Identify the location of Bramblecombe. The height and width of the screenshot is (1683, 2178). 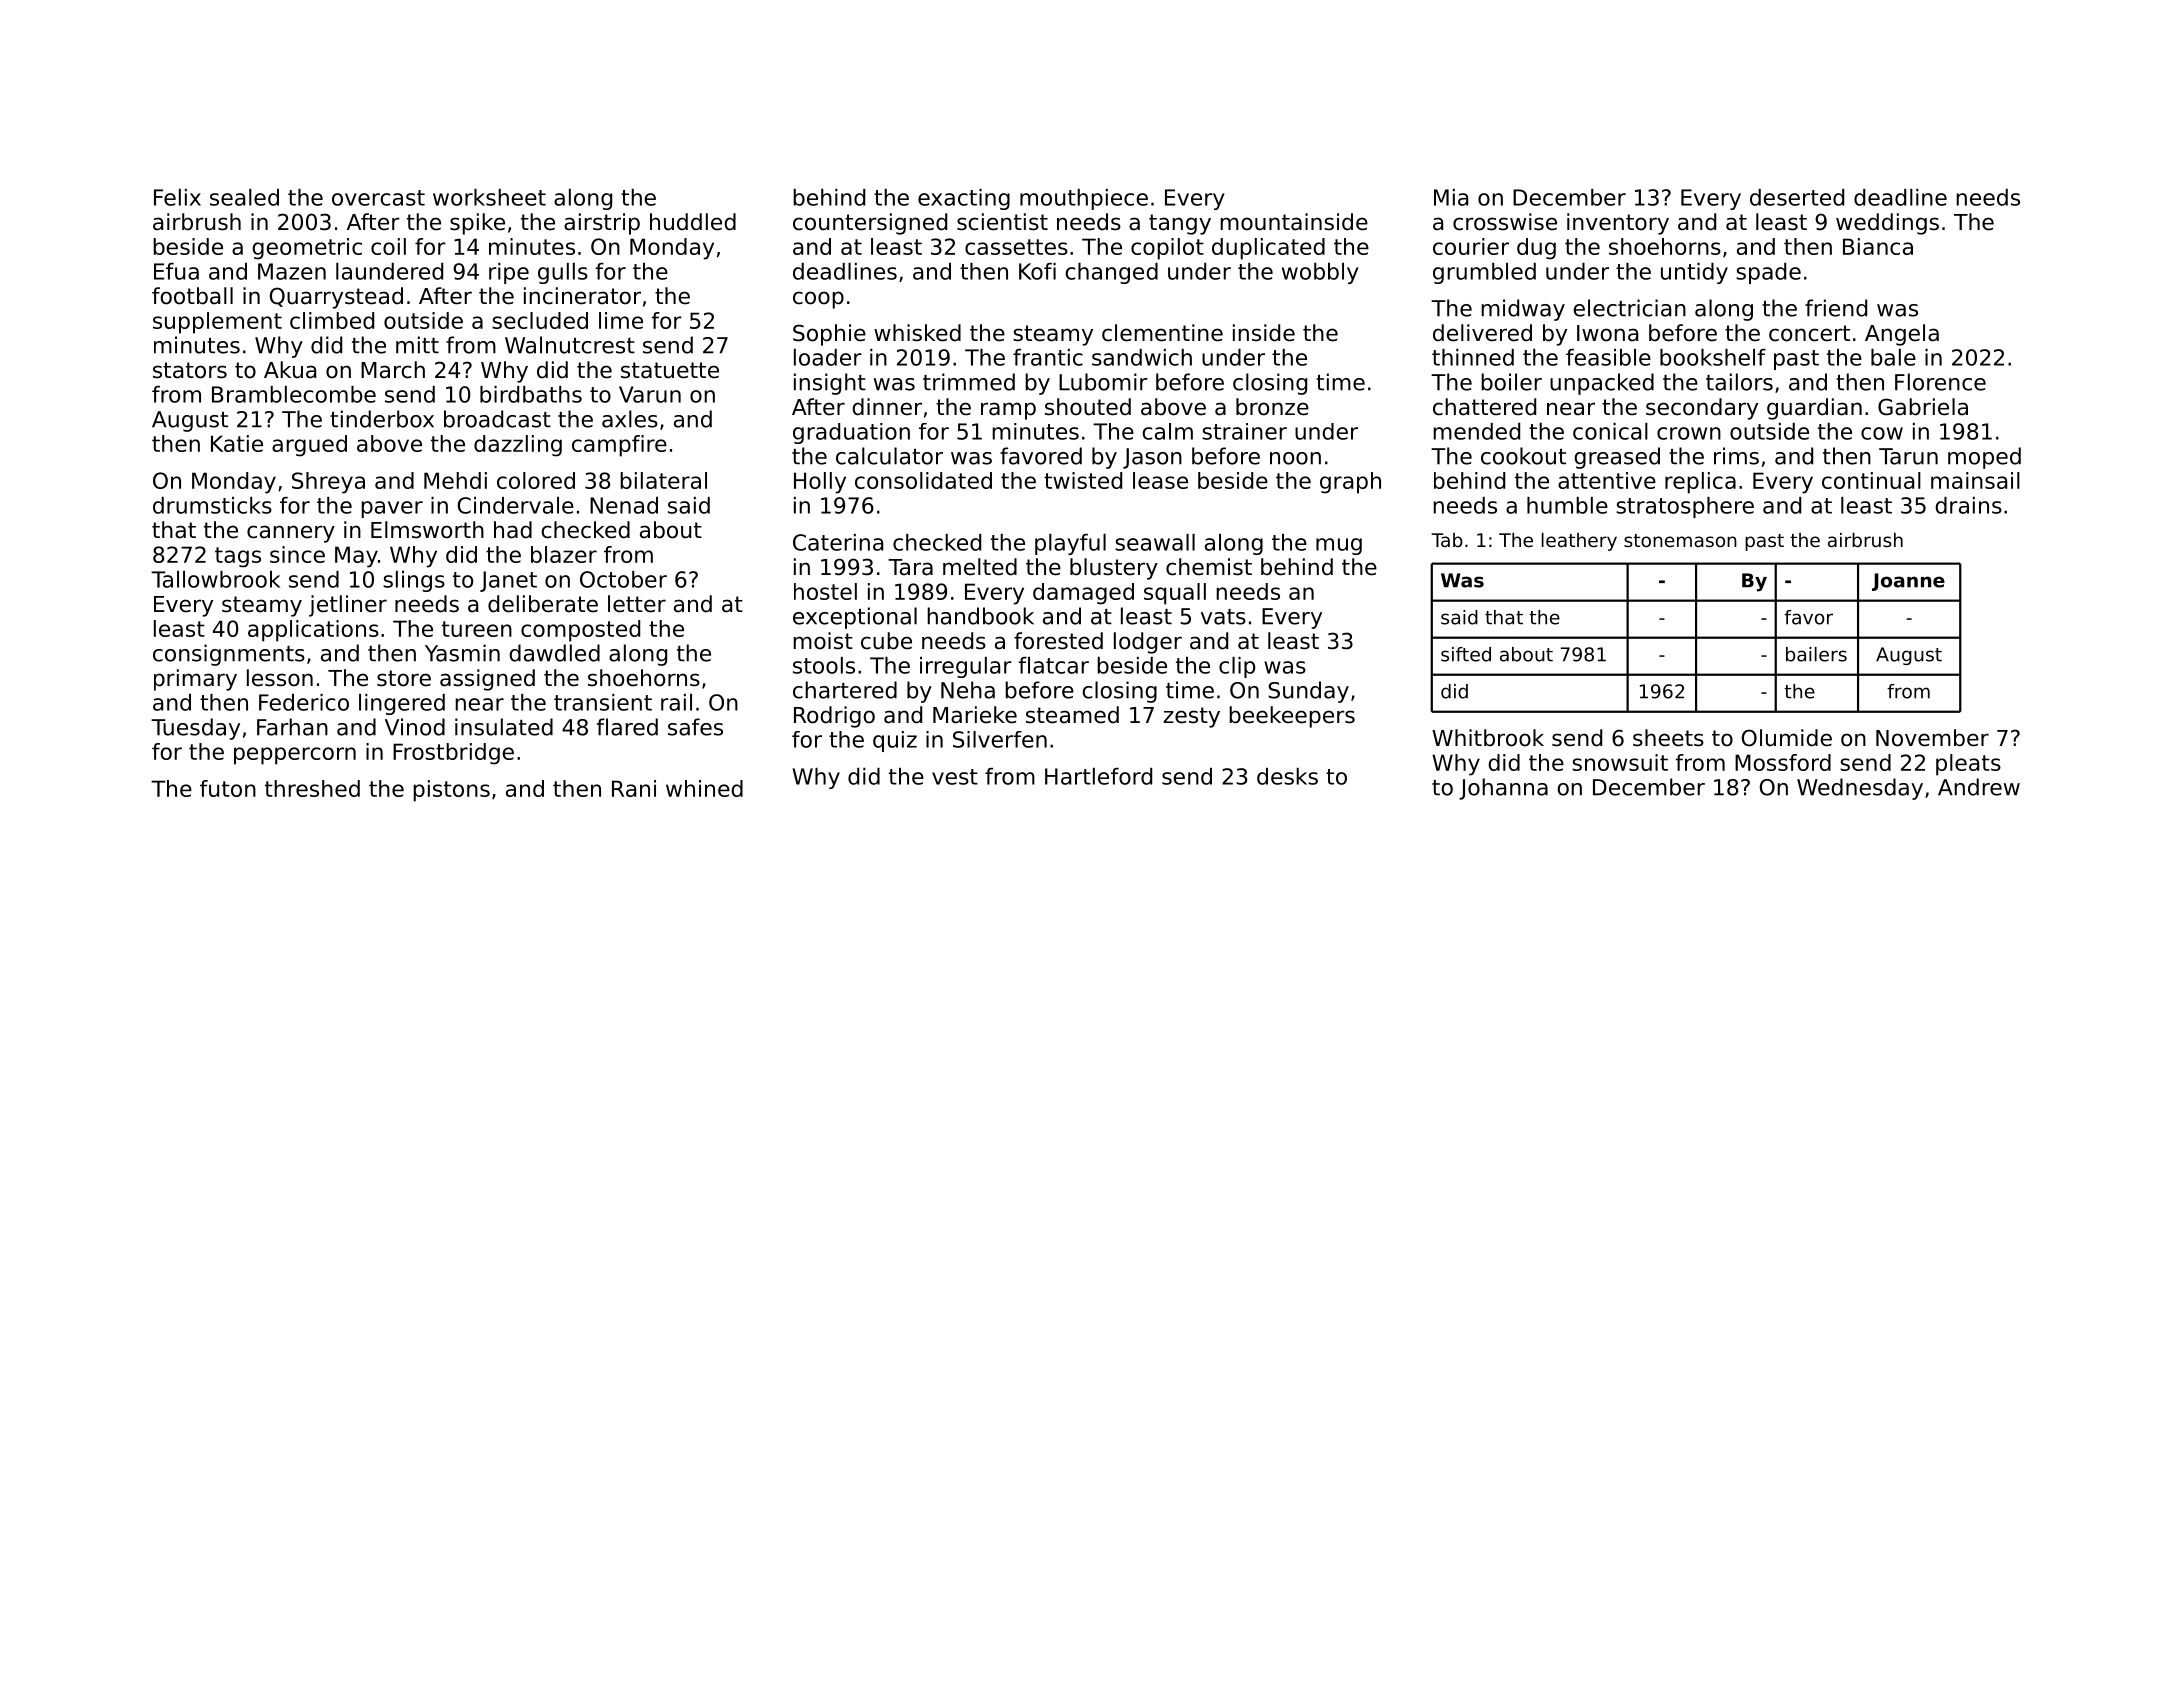
(294, 394).
